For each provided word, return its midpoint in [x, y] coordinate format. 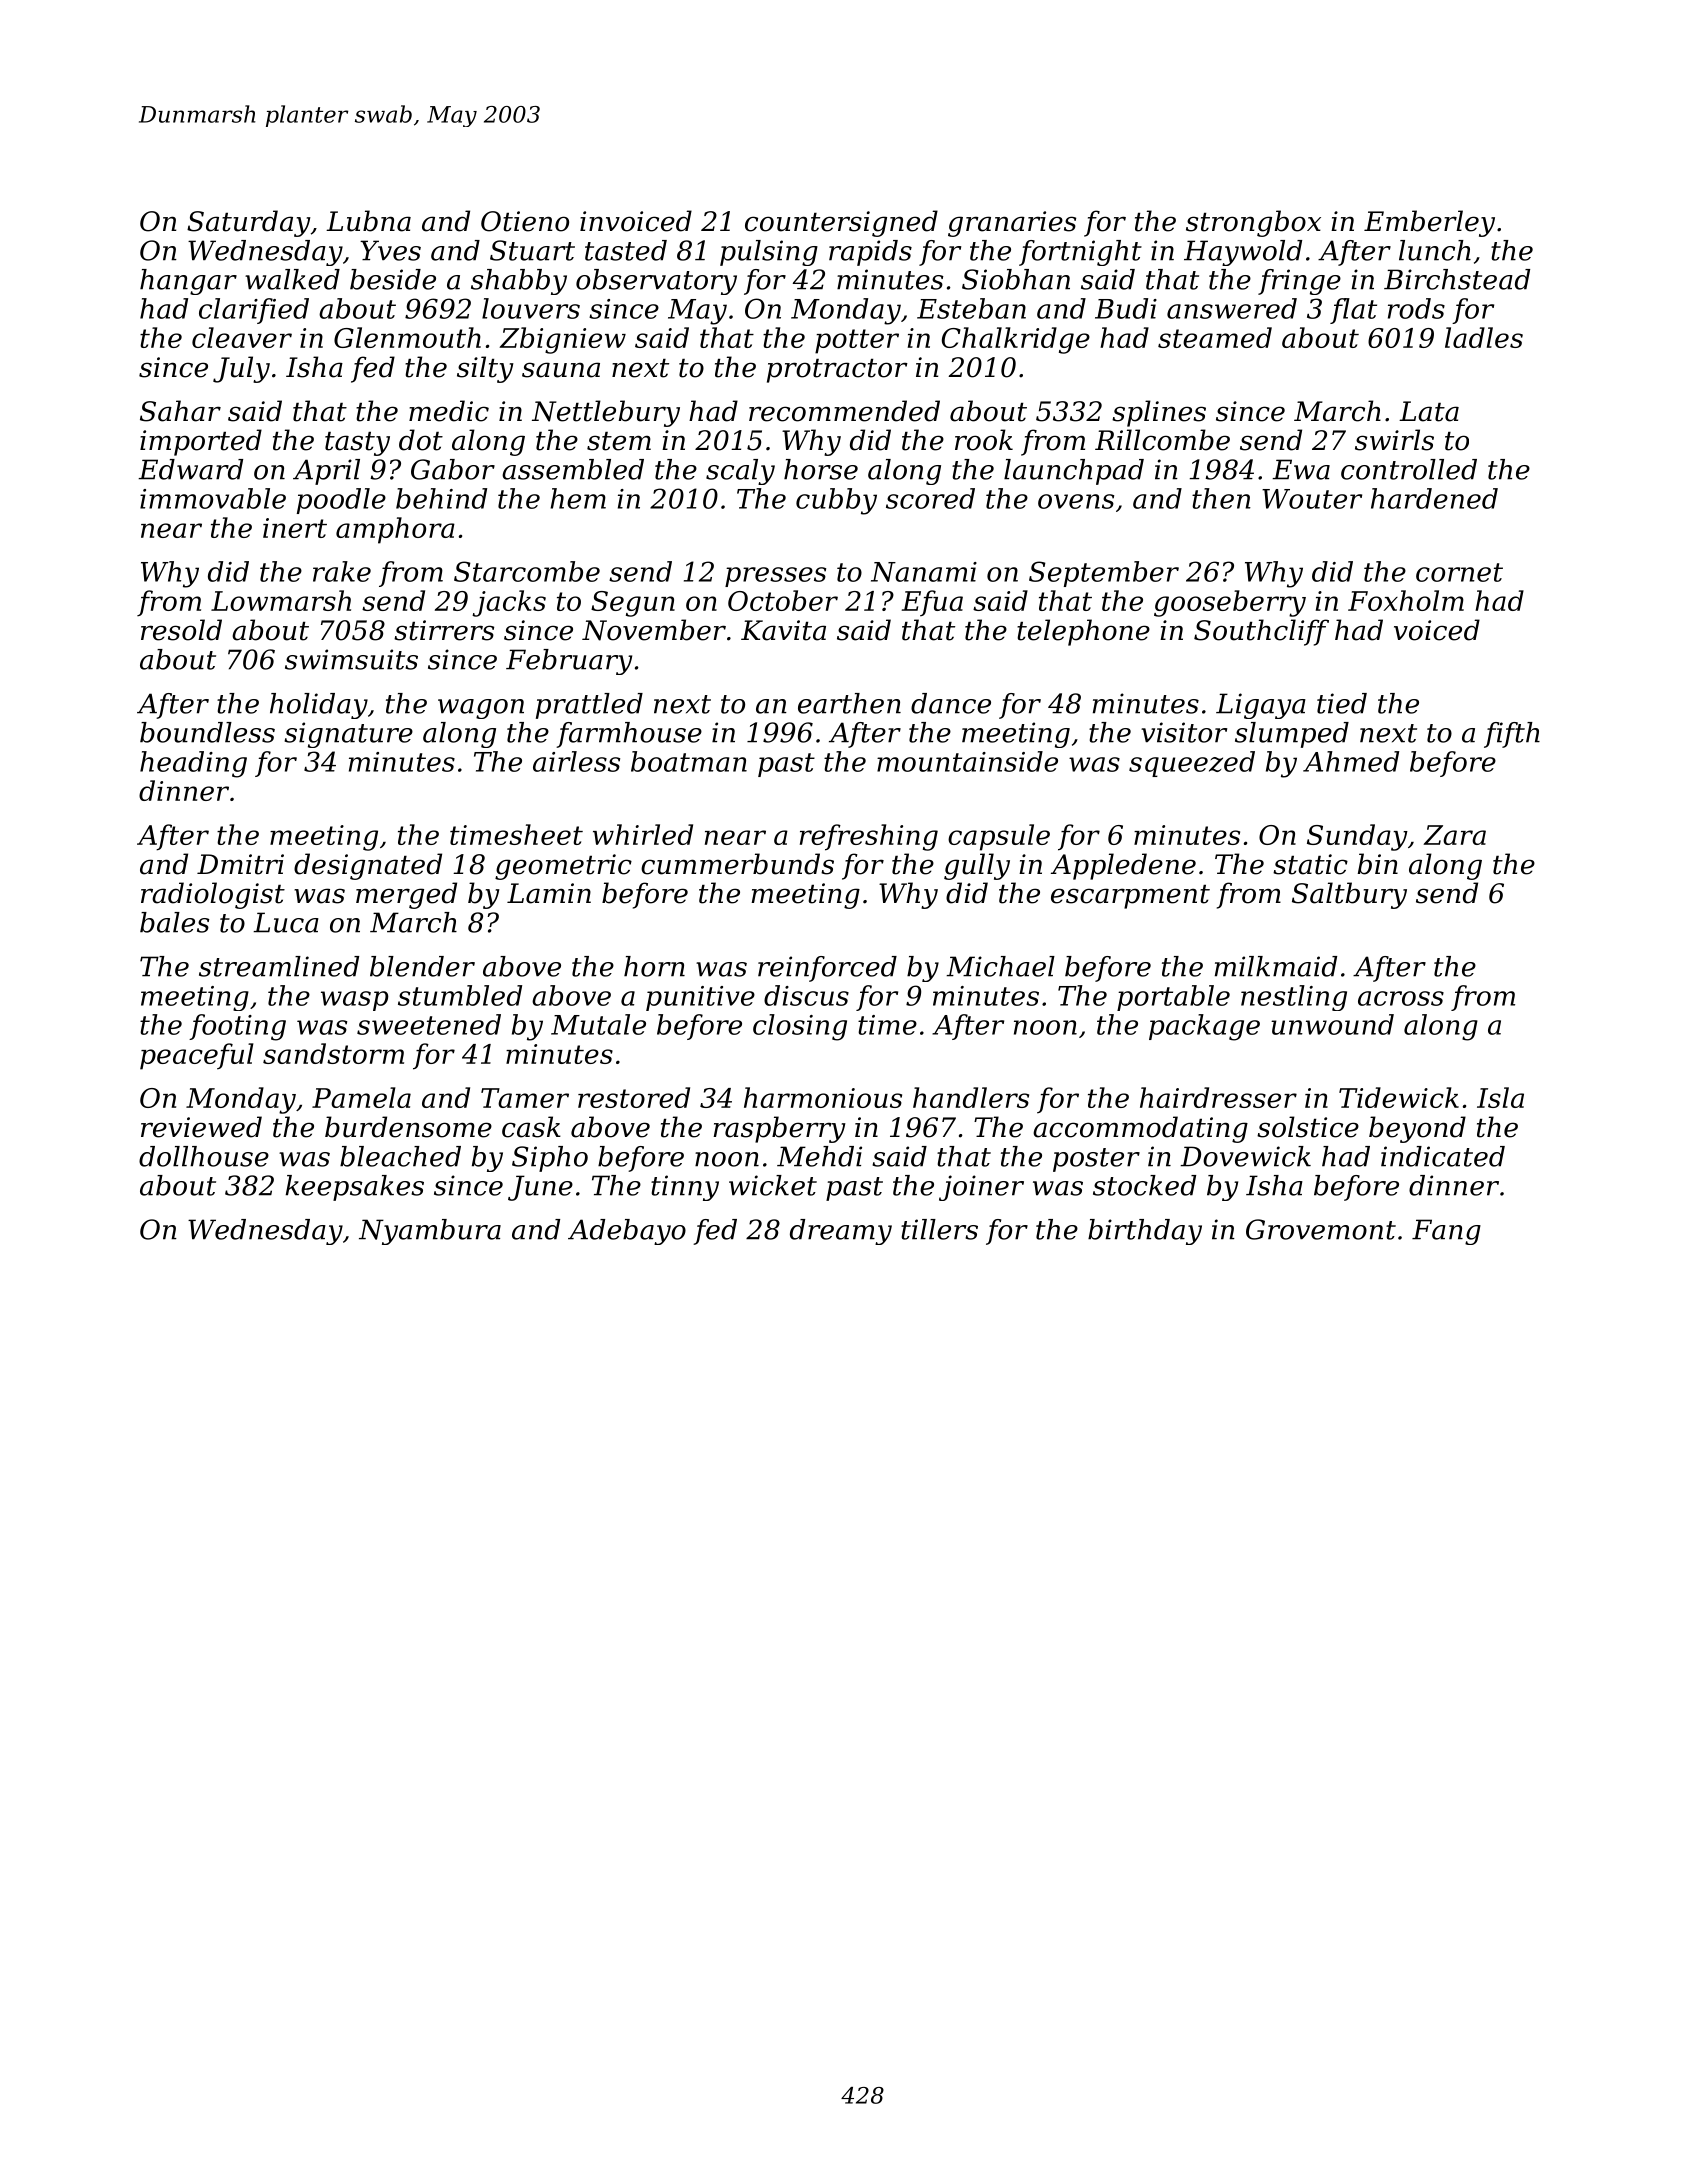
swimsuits [351, 659]
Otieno [525, 221]
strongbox [1253, 223]
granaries [1012, 224]
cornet [1459, 572]
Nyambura [430, 1232]
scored [930, 498]
